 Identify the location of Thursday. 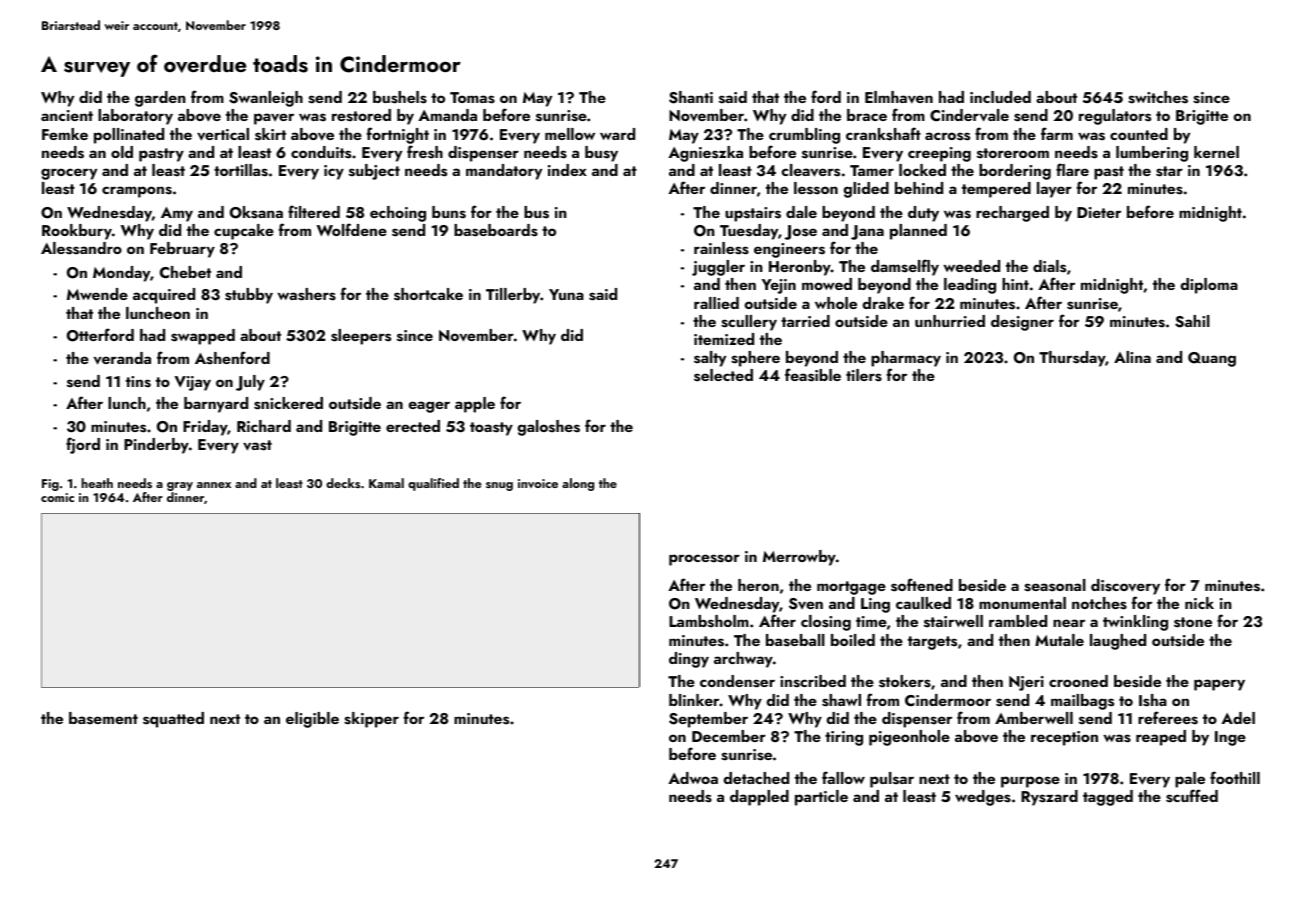
(1072, 359).
